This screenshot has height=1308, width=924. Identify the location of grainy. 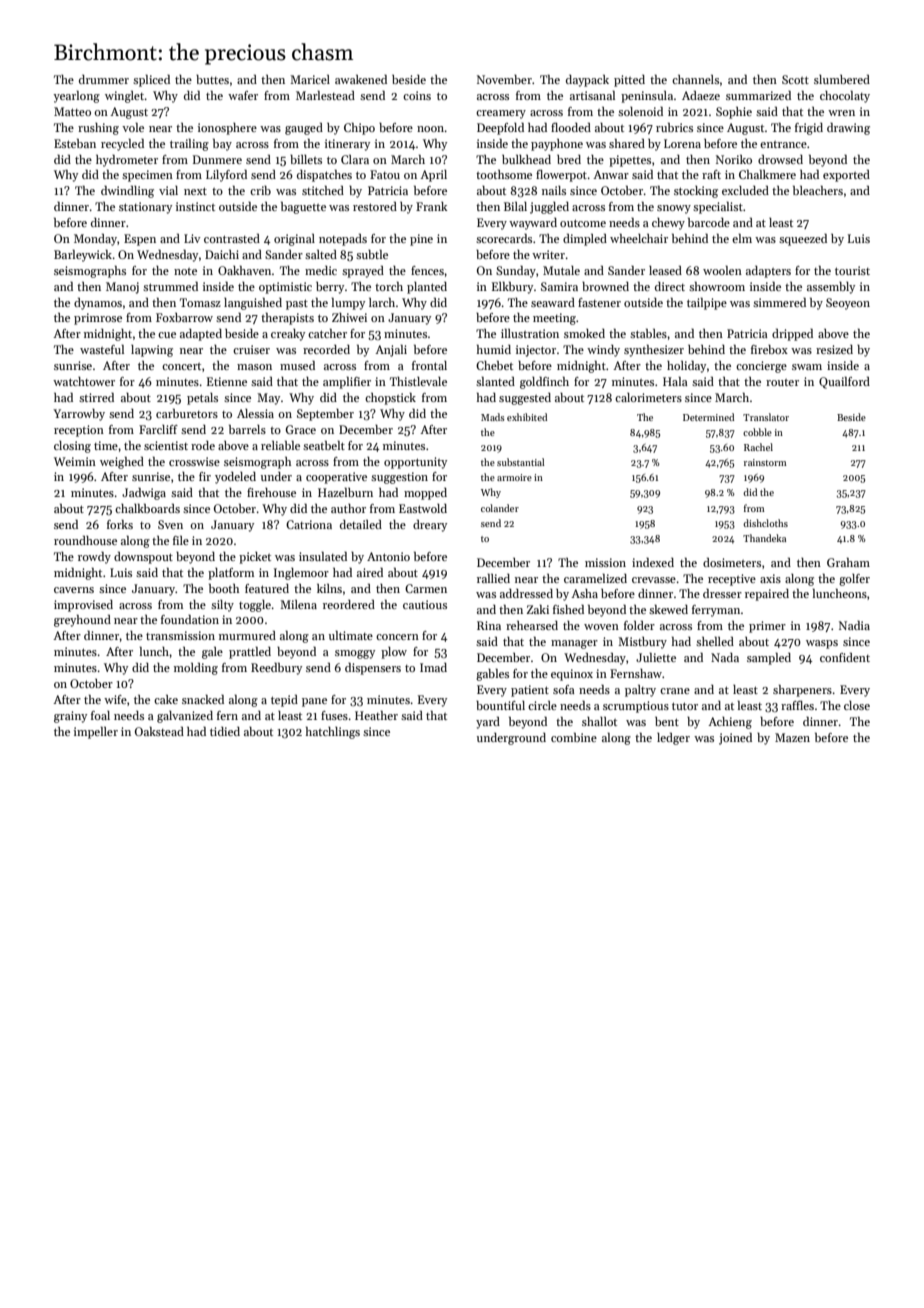
(70, 717).
